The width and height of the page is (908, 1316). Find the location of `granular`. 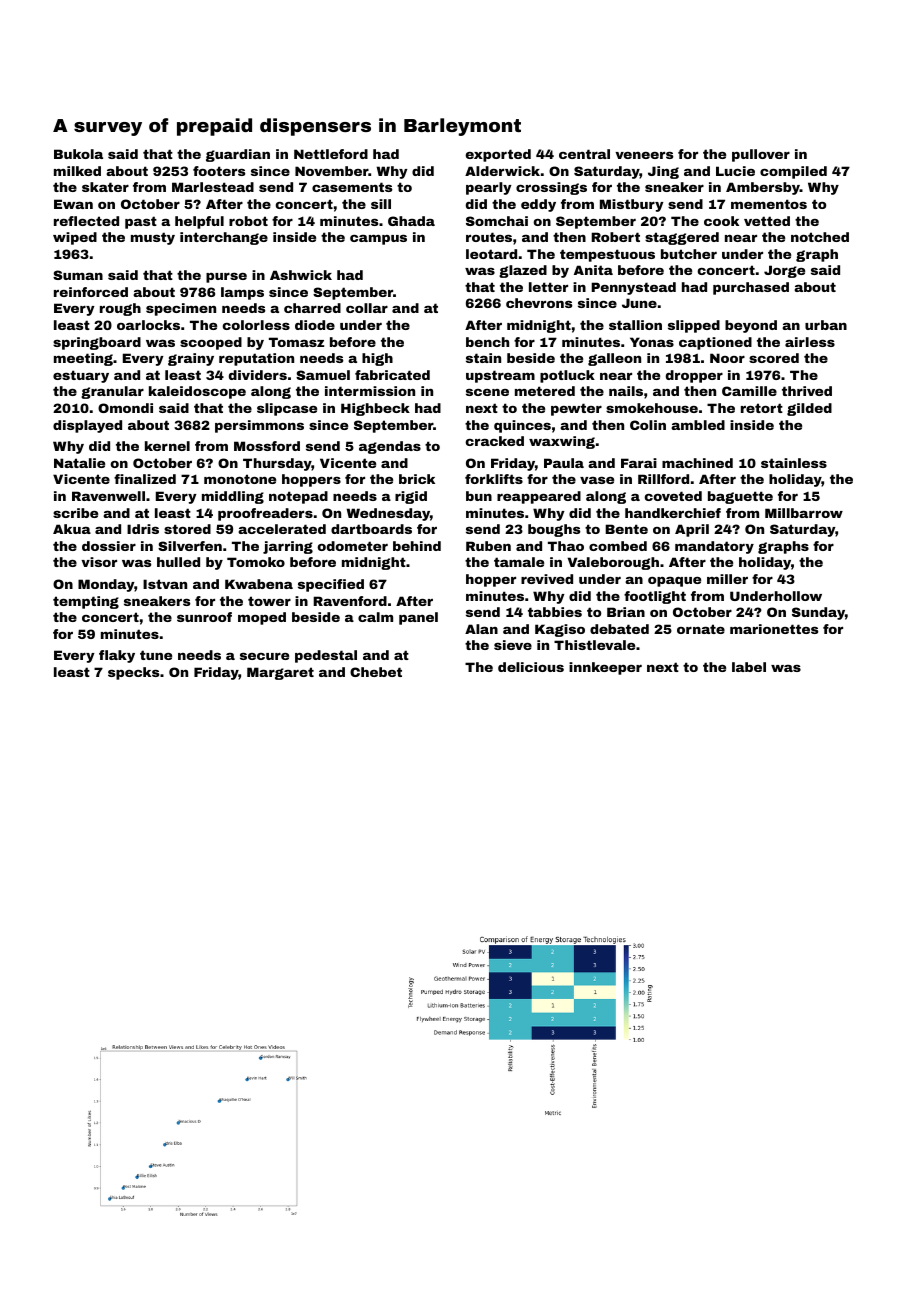

granular is located at coordinates (112, 392).
